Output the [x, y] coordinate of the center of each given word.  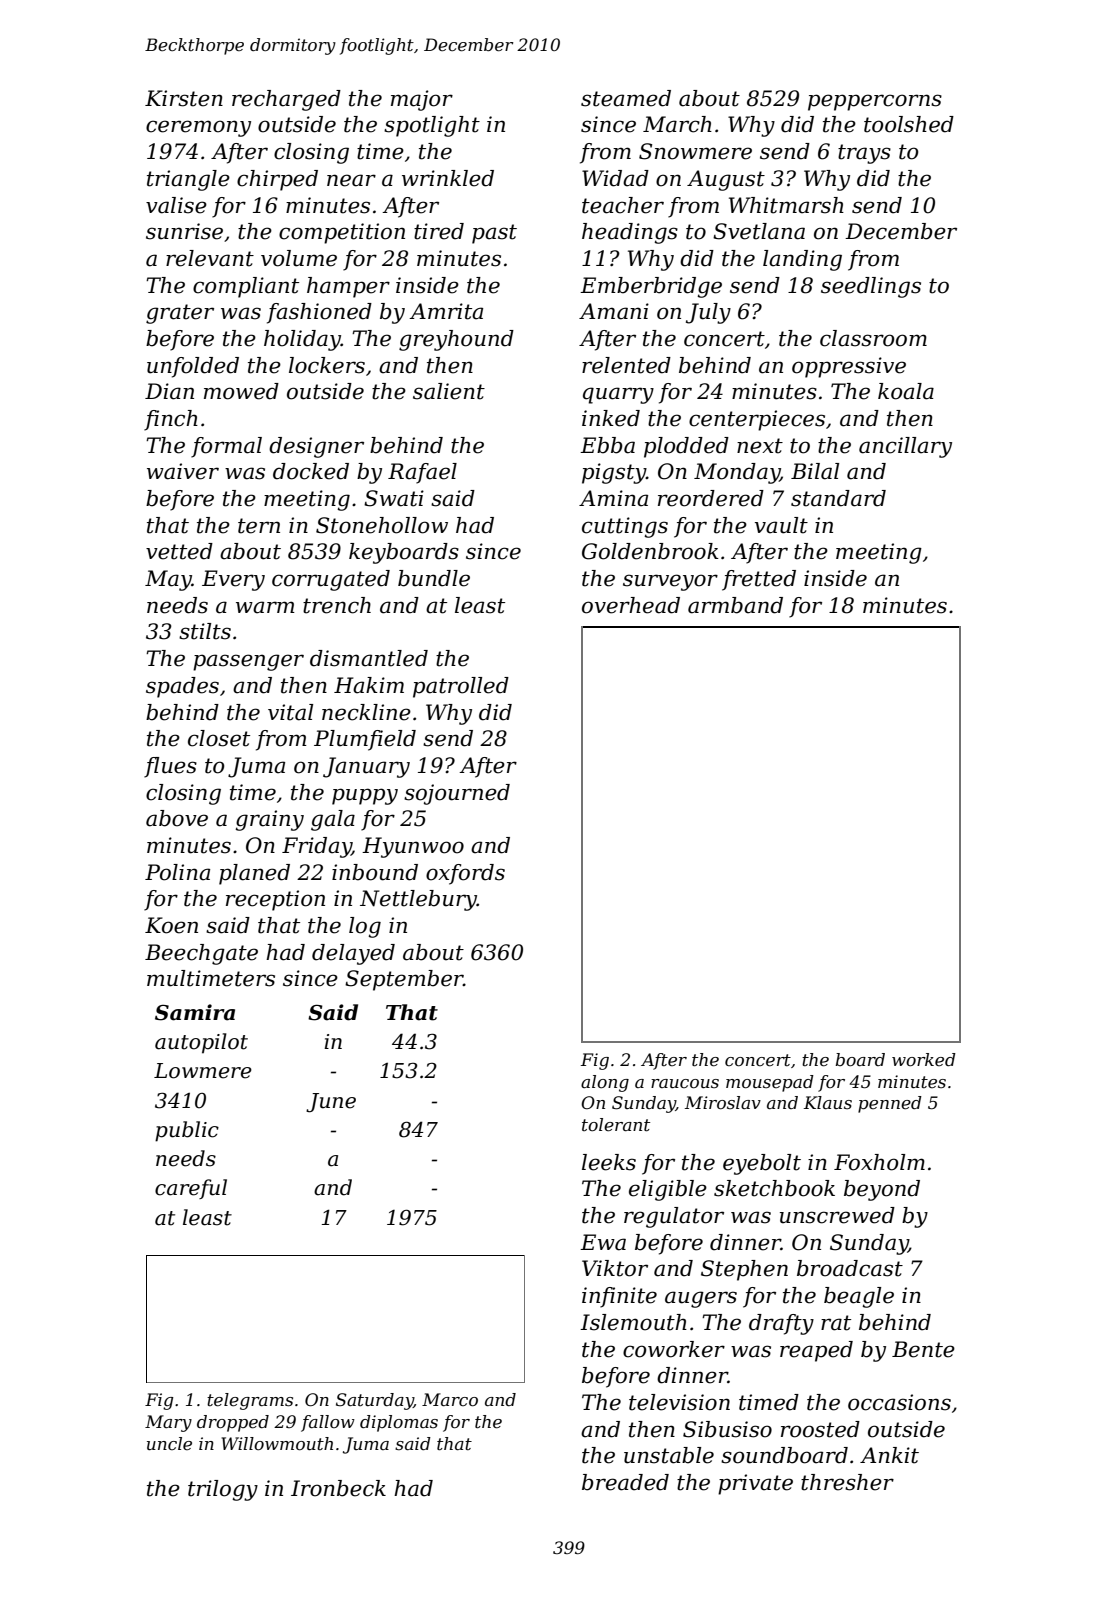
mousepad [770, 1083]
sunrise [184, 231]
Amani [614, 311]
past [494, 234]
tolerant [616, 1125]
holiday [302, 340]
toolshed [909, 124]
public [187, 1131]
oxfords [465, 874]
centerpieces [757, 420]
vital [290, 712]
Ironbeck [338, 1488]
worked [924, 1059]
